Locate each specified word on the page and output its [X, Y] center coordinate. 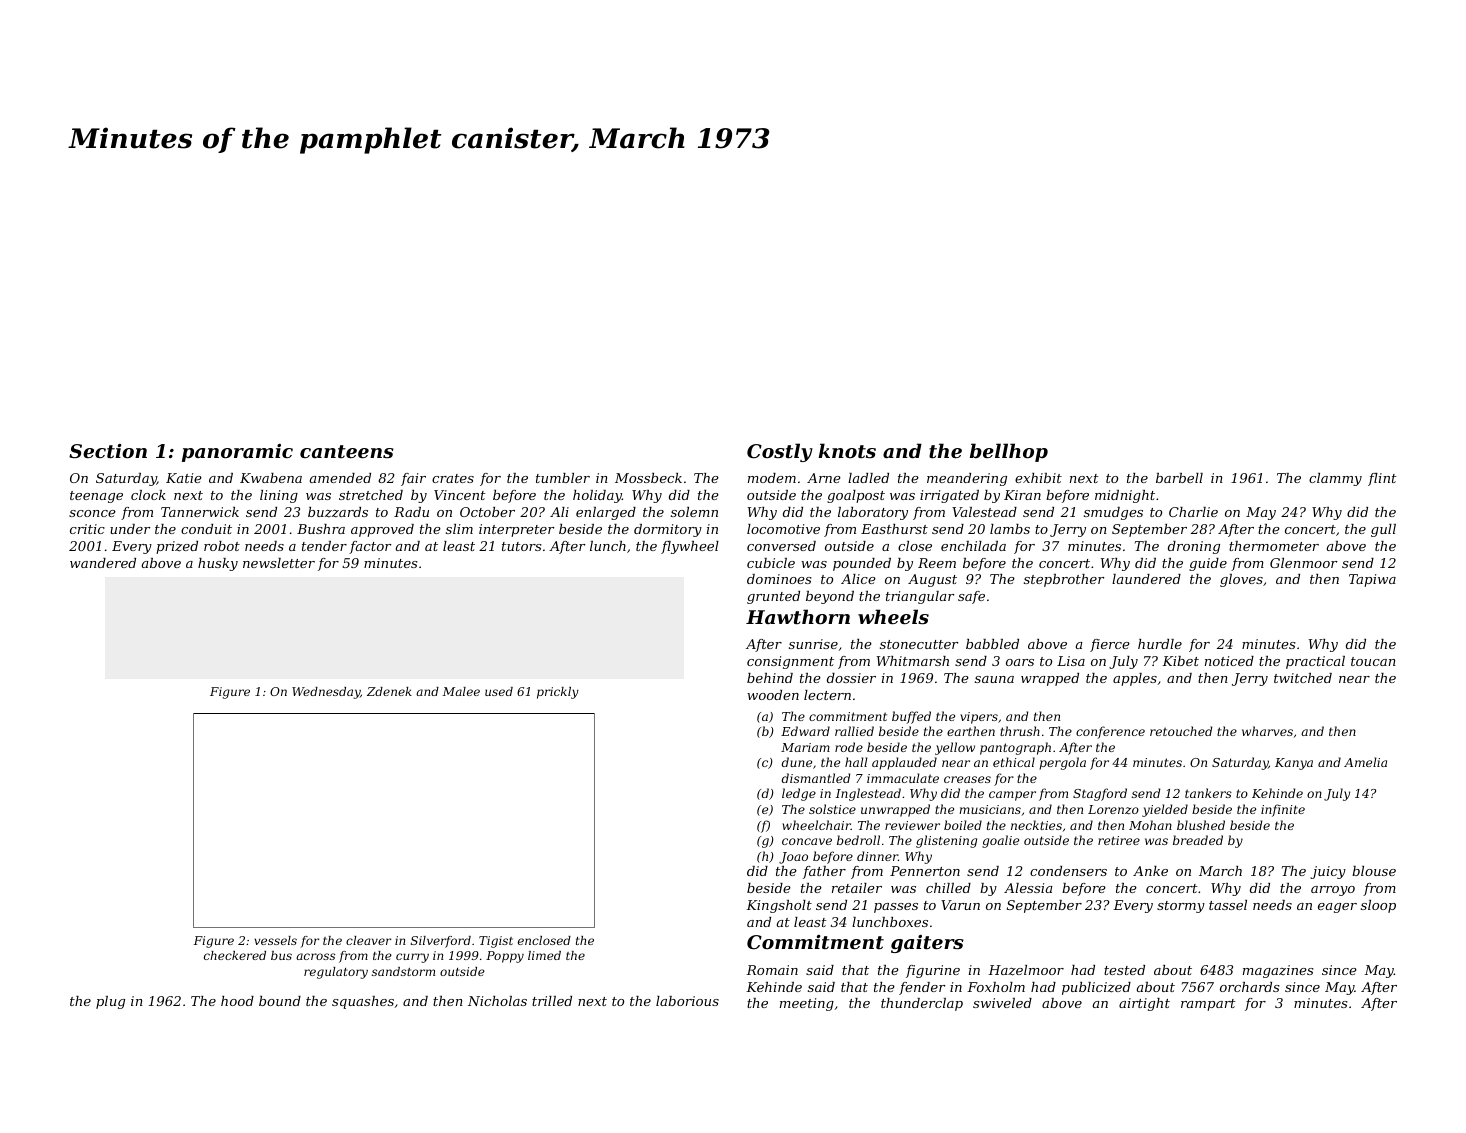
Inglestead [868, 794]
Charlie [1193, 512]
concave [807, 841]
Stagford [1100, 794]
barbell [1179, 478]
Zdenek [389, 691]
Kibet [1180, 661]
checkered [235, 955]
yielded [1165, 810]
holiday [597, 496]
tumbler [563, 478]
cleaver [368, 940]
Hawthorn [798, 617]
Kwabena [271, 478]
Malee [461, 691]
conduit [206, 529]
